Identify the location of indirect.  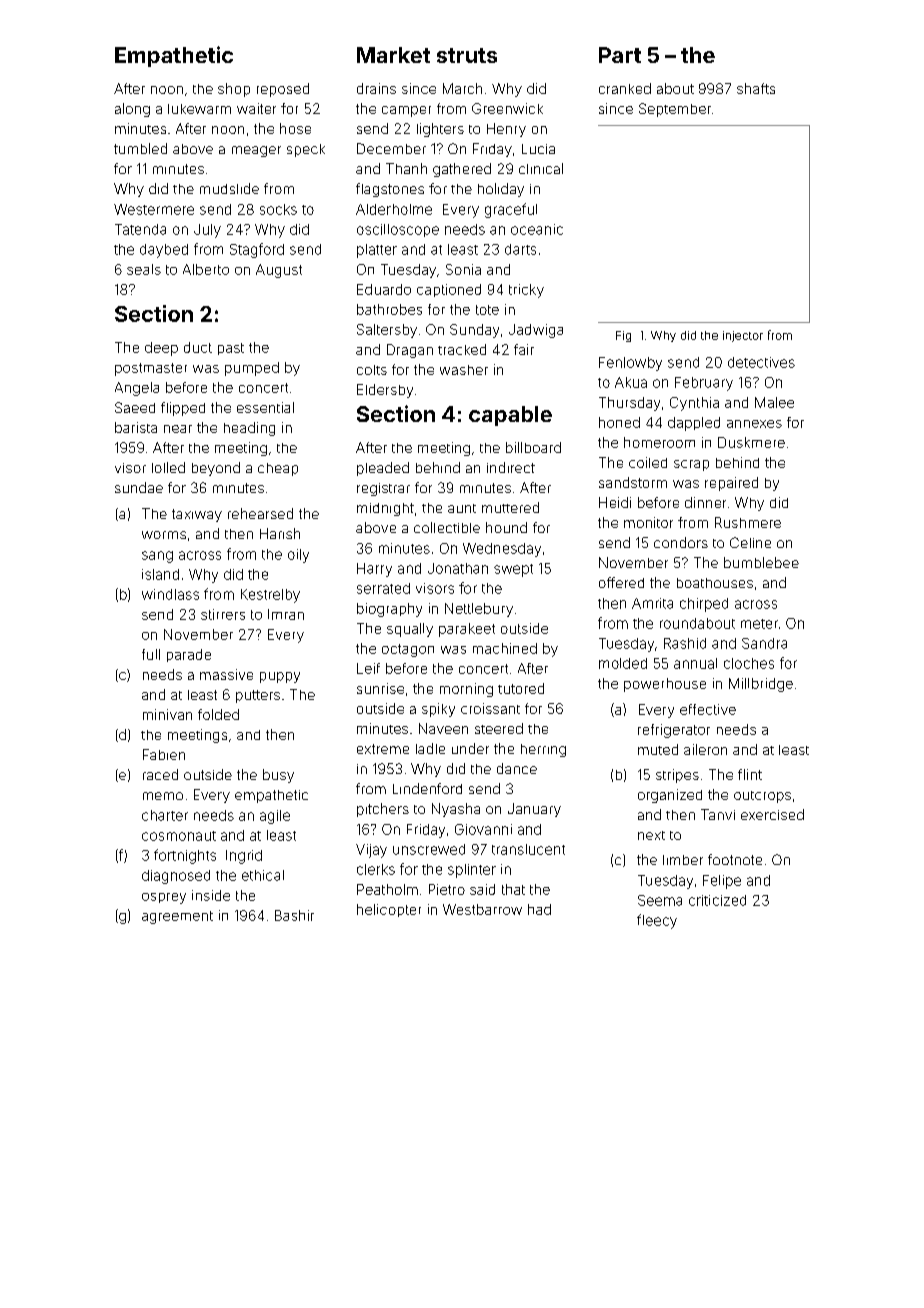
(511, 467).
